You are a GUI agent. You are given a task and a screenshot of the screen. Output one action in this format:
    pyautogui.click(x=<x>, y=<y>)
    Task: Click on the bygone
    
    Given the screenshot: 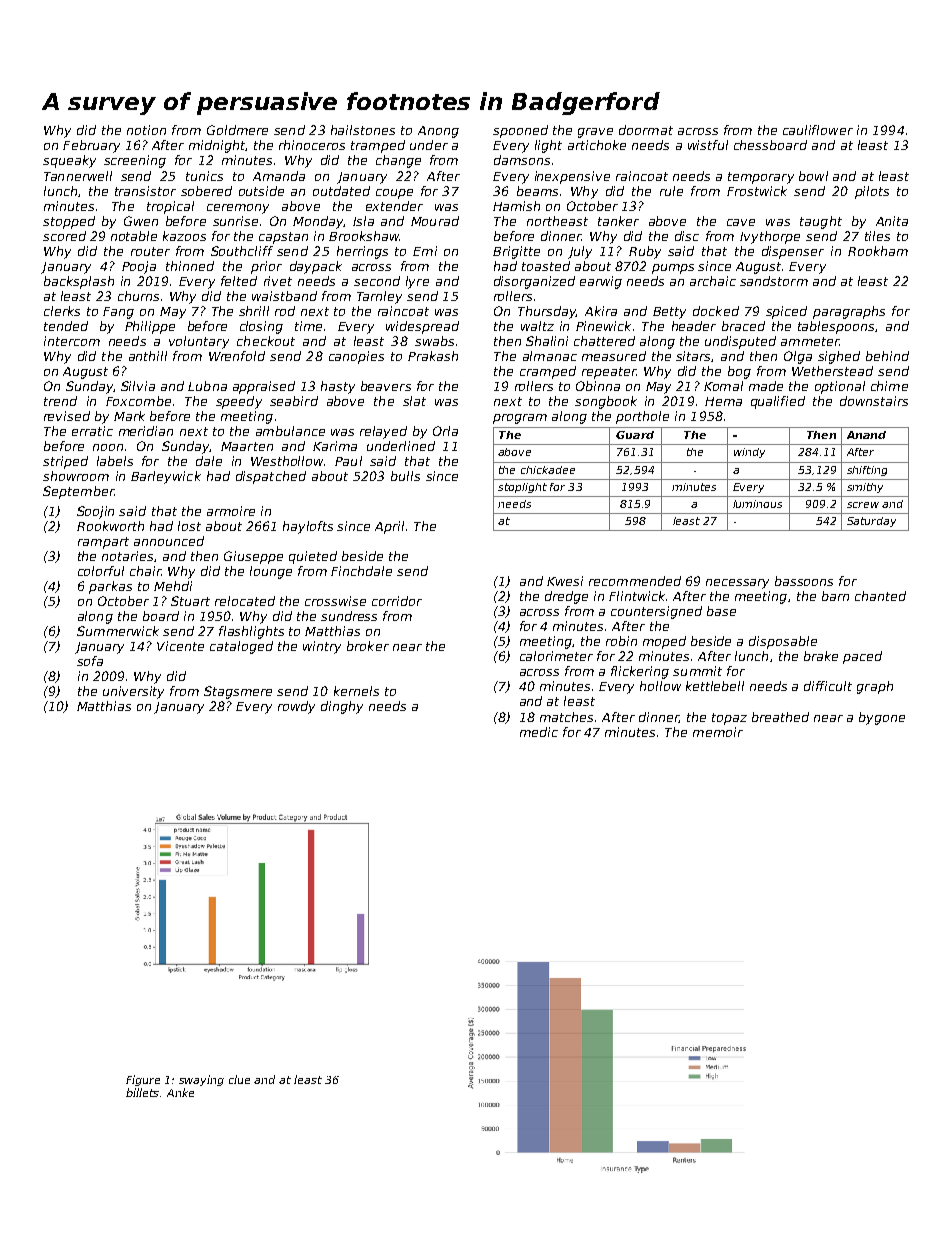 What is the action you would take?
    pyautogui.click(x=882, y=718)
